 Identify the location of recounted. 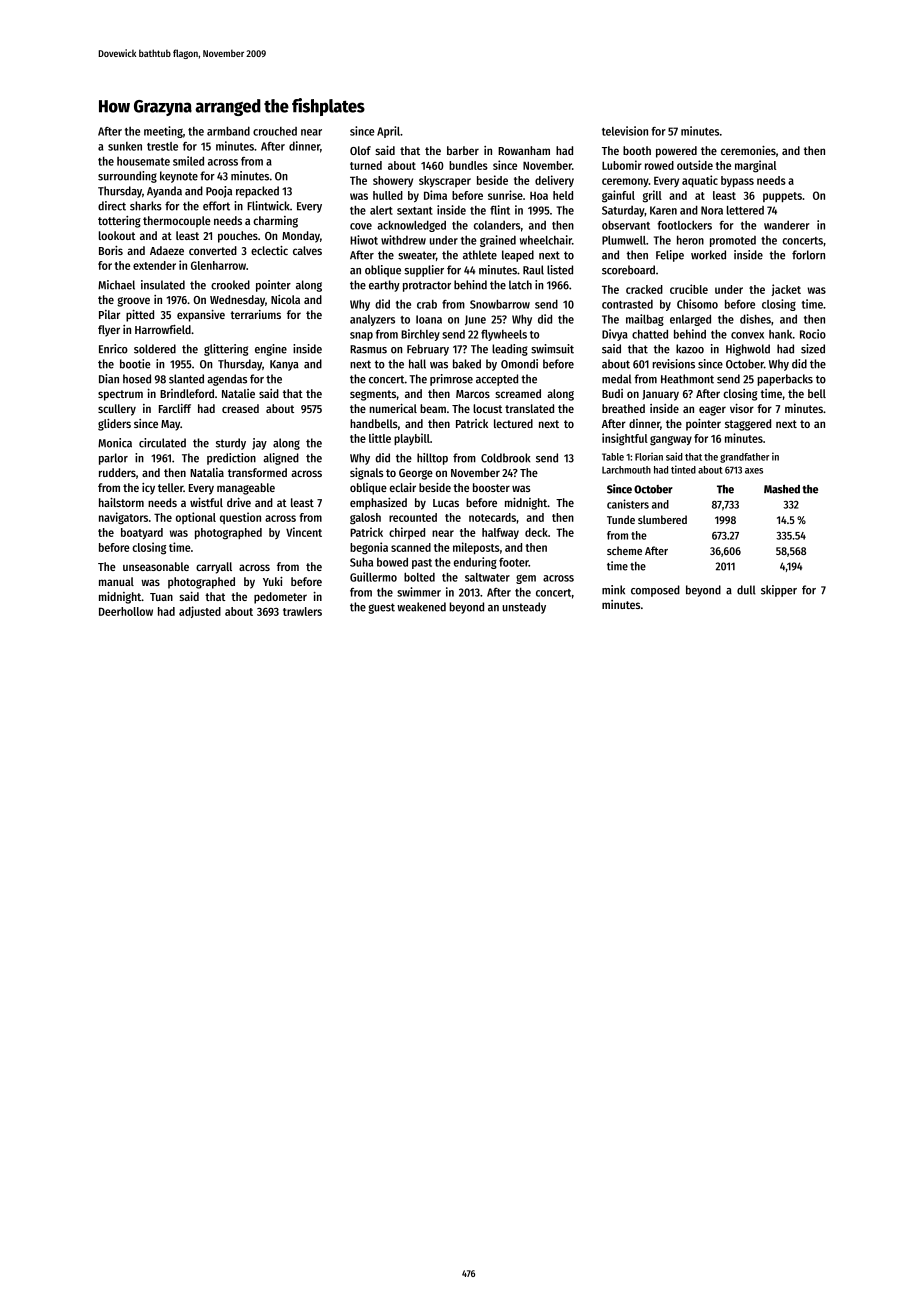
(413, 517).
